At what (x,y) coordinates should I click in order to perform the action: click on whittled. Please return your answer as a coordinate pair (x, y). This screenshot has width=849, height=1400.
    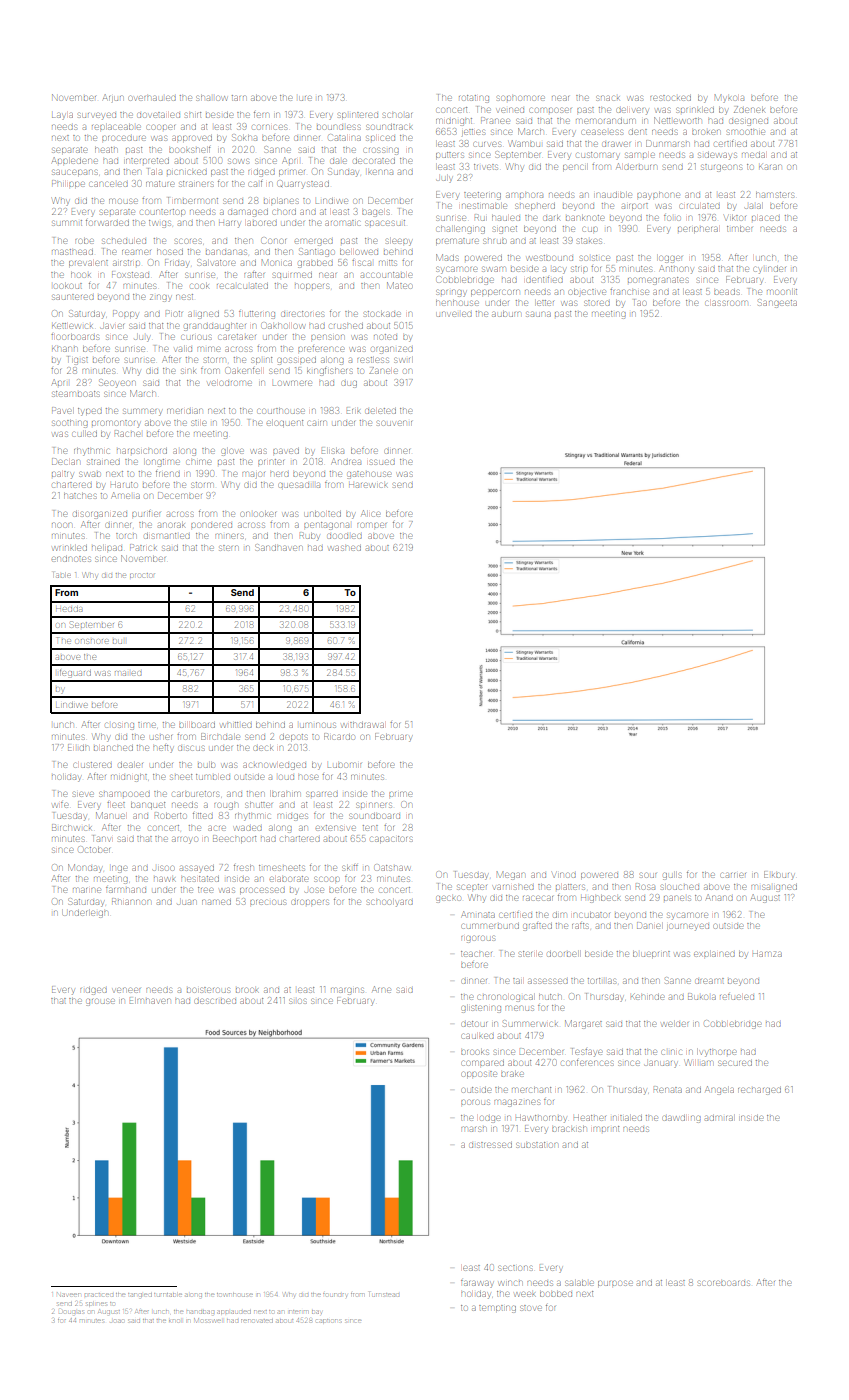
    Looking at the image, I should click on (236, 725).
